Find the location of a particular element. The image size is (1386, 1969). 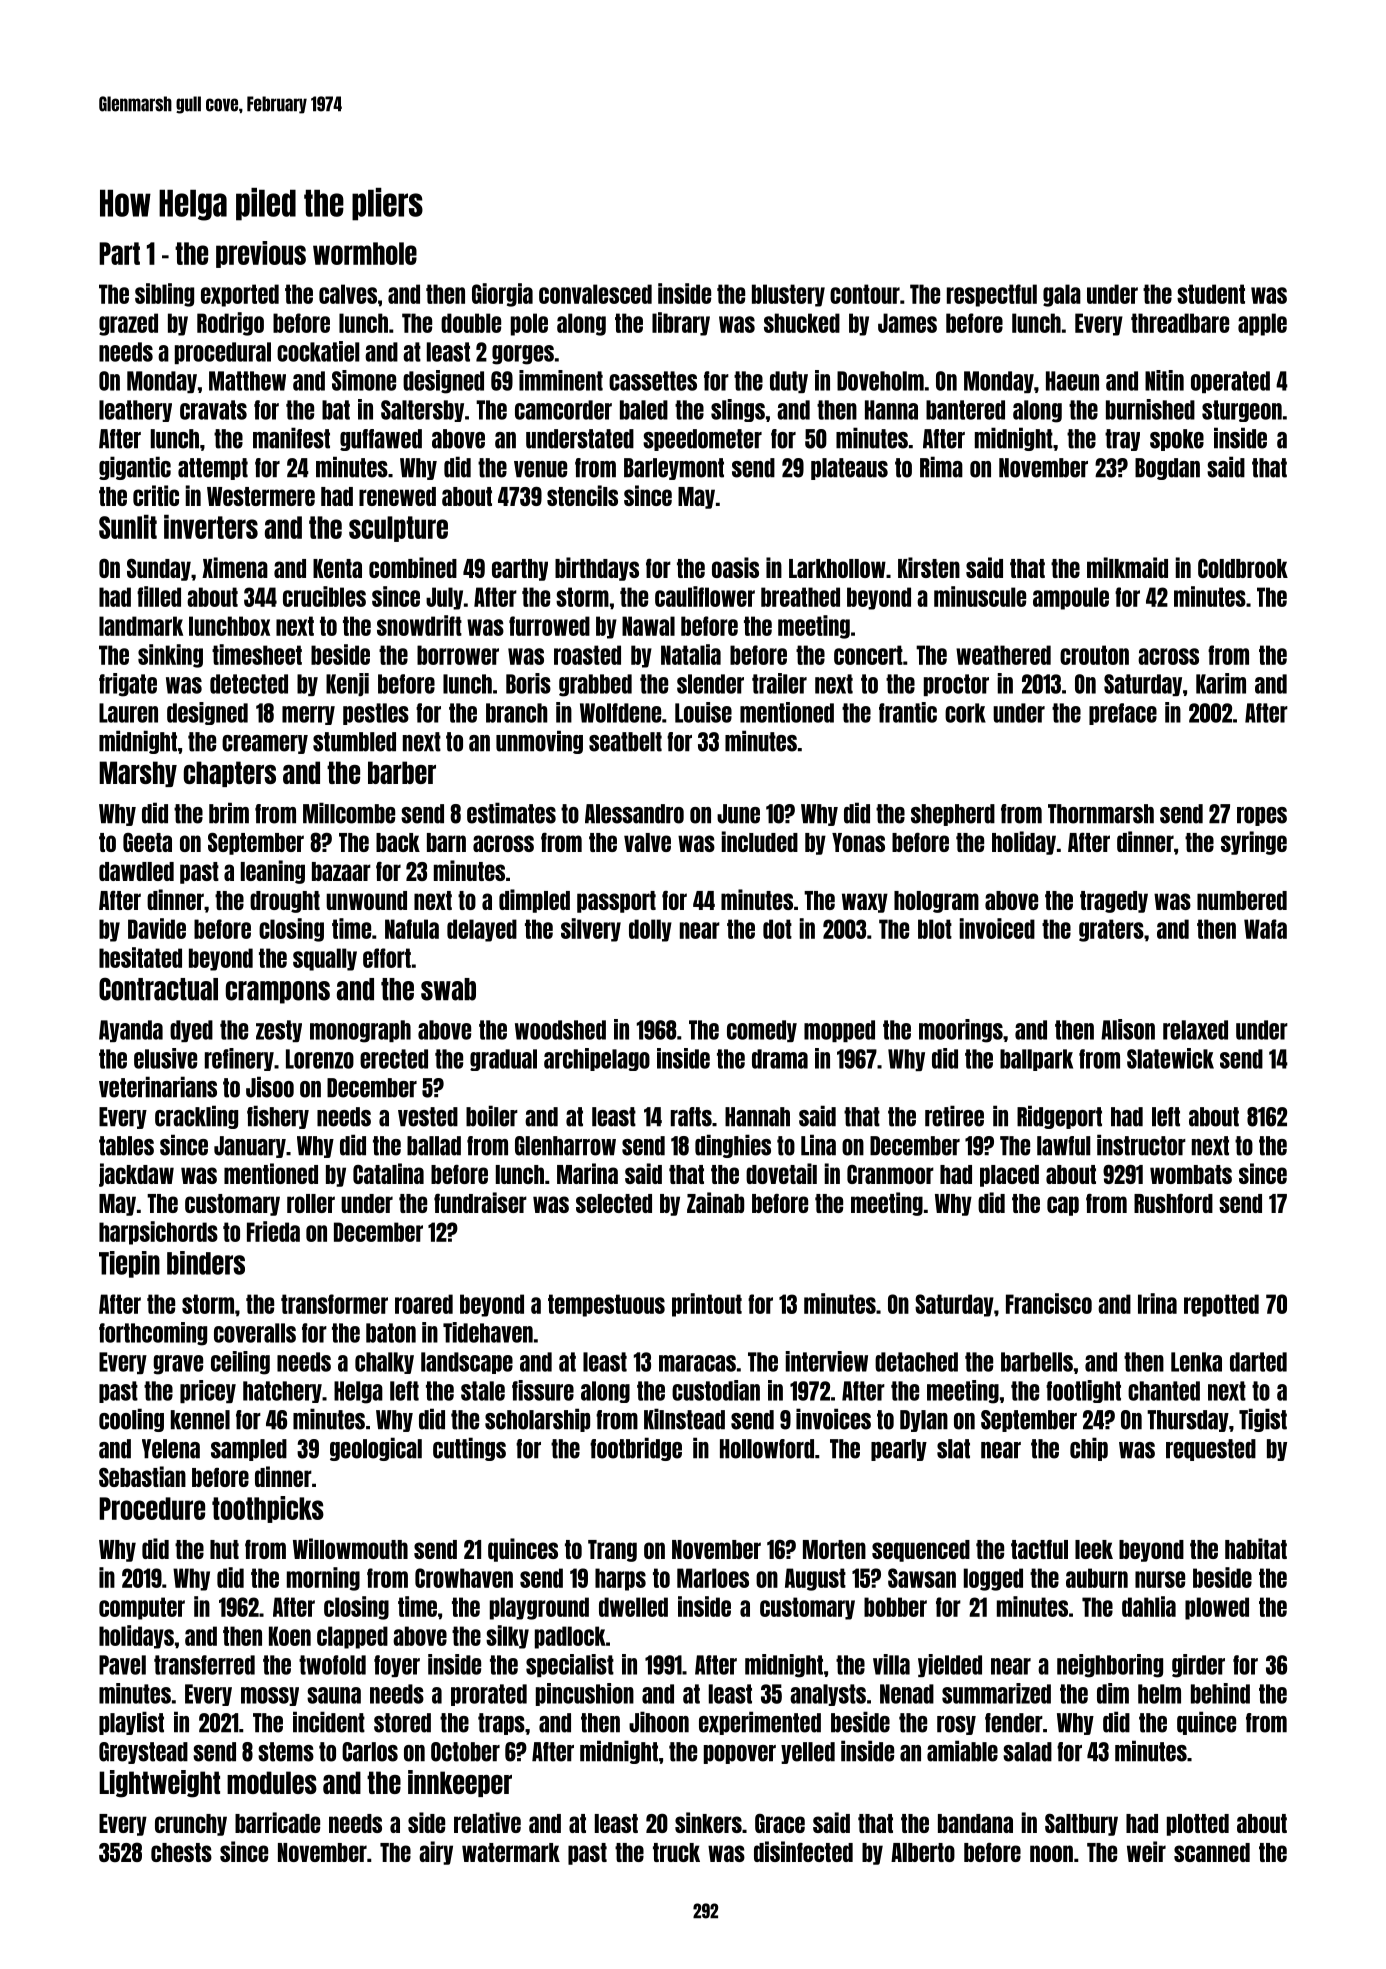

truck is located at coordinates (676, 1852).
